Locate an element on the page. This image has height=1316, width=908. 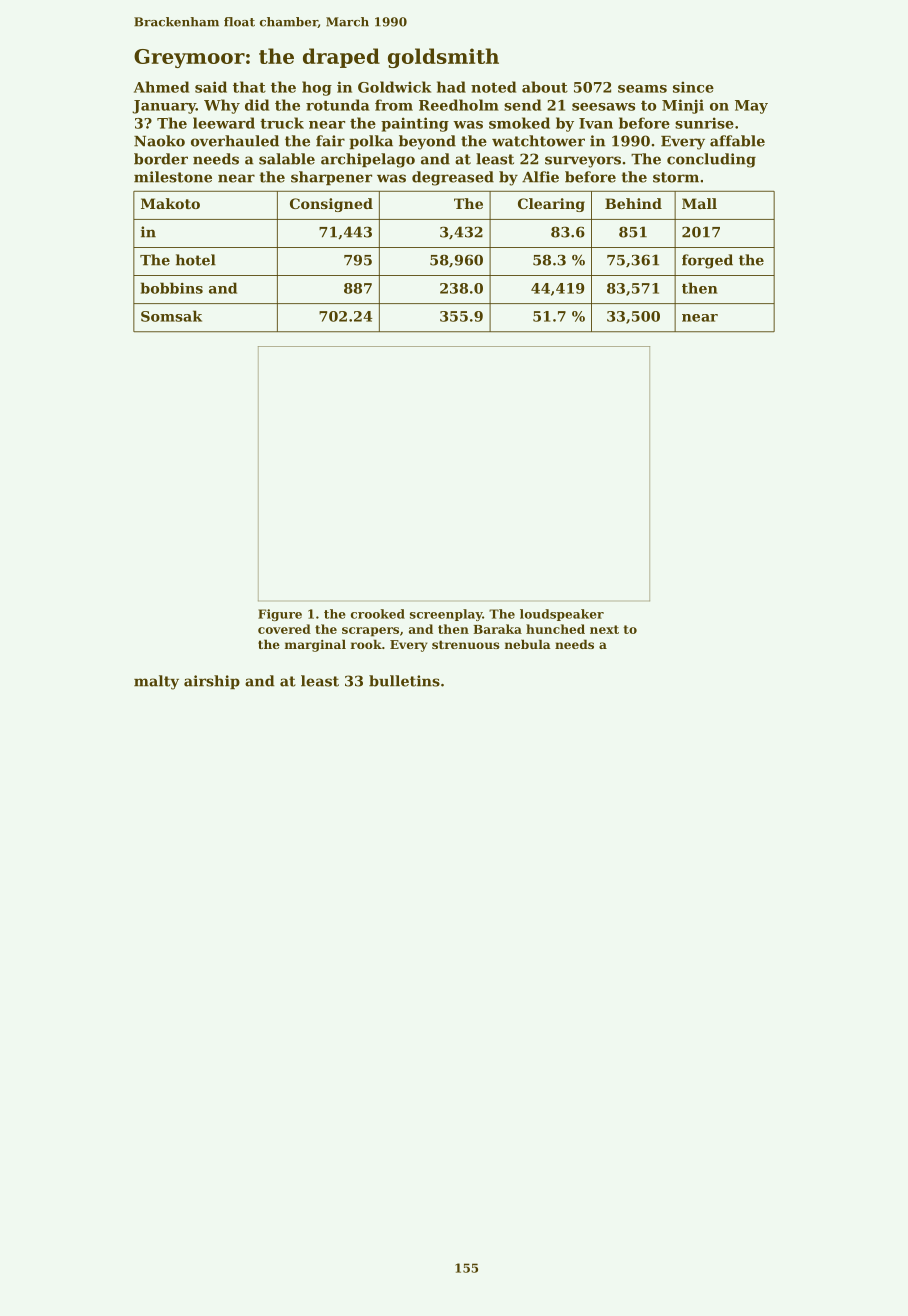
bobbins is located at coordinates (172, 288).
